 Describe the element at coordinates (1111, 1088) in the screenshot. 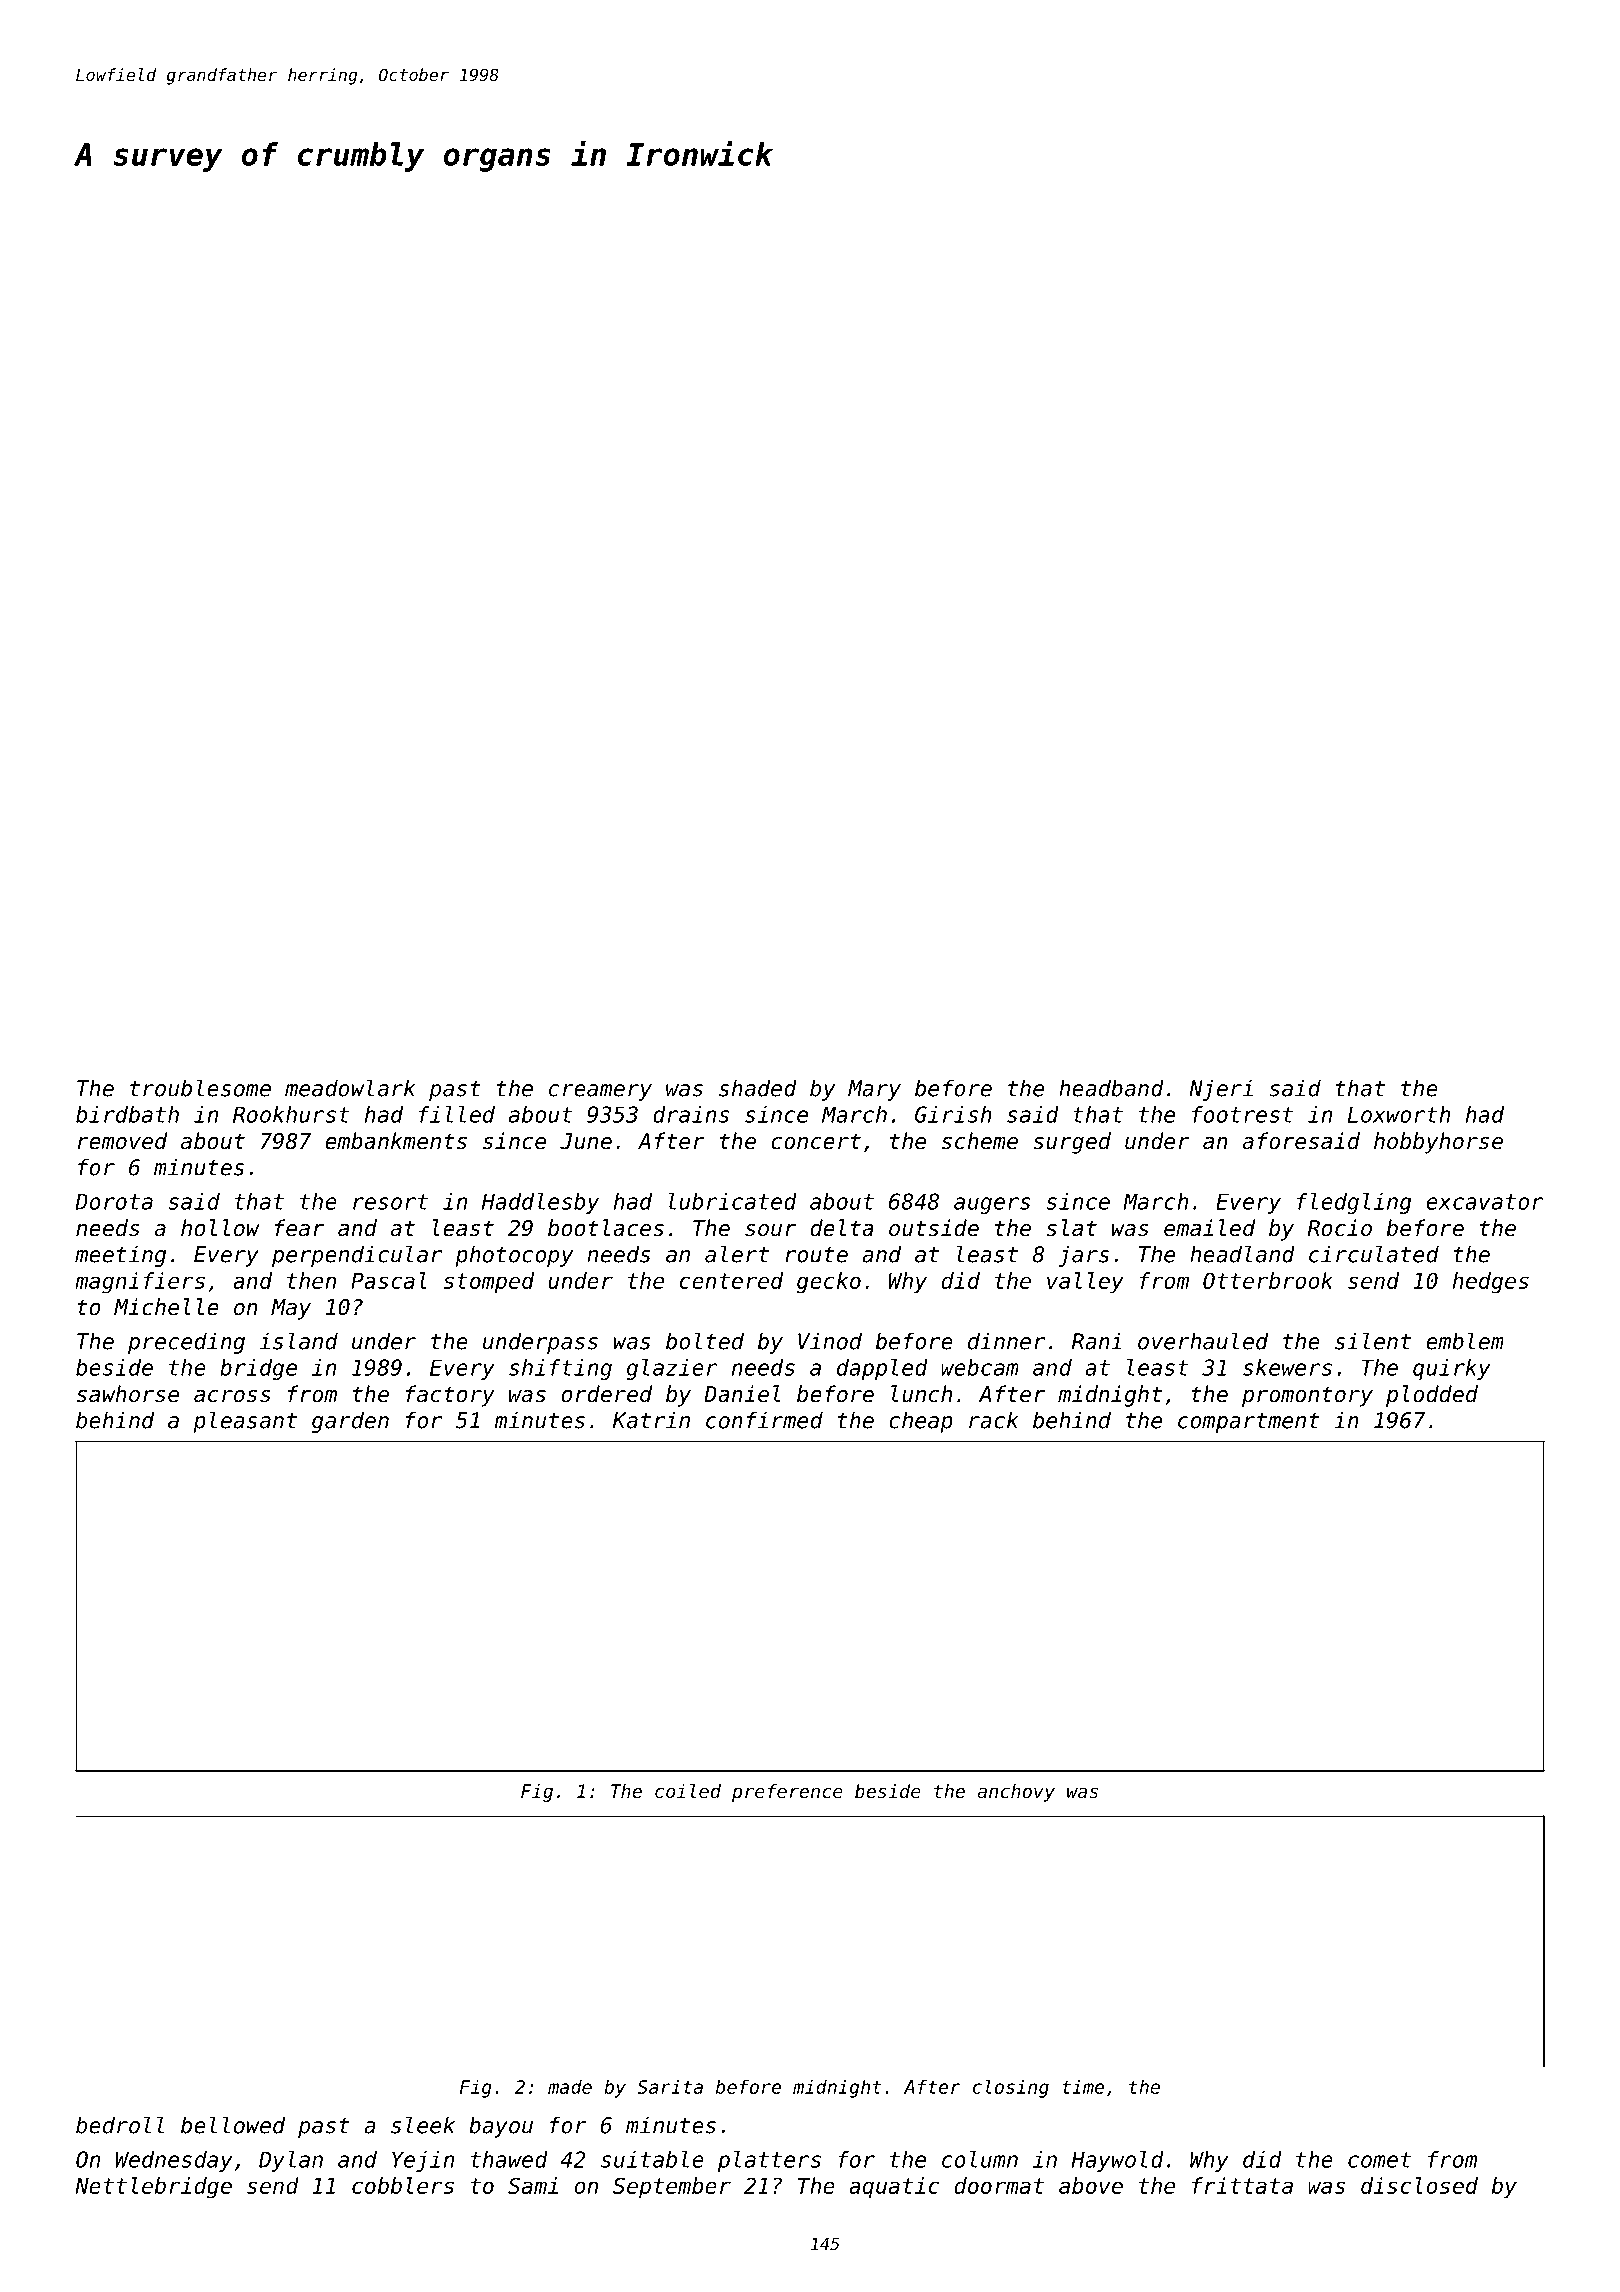

I see `headband` at that location.
